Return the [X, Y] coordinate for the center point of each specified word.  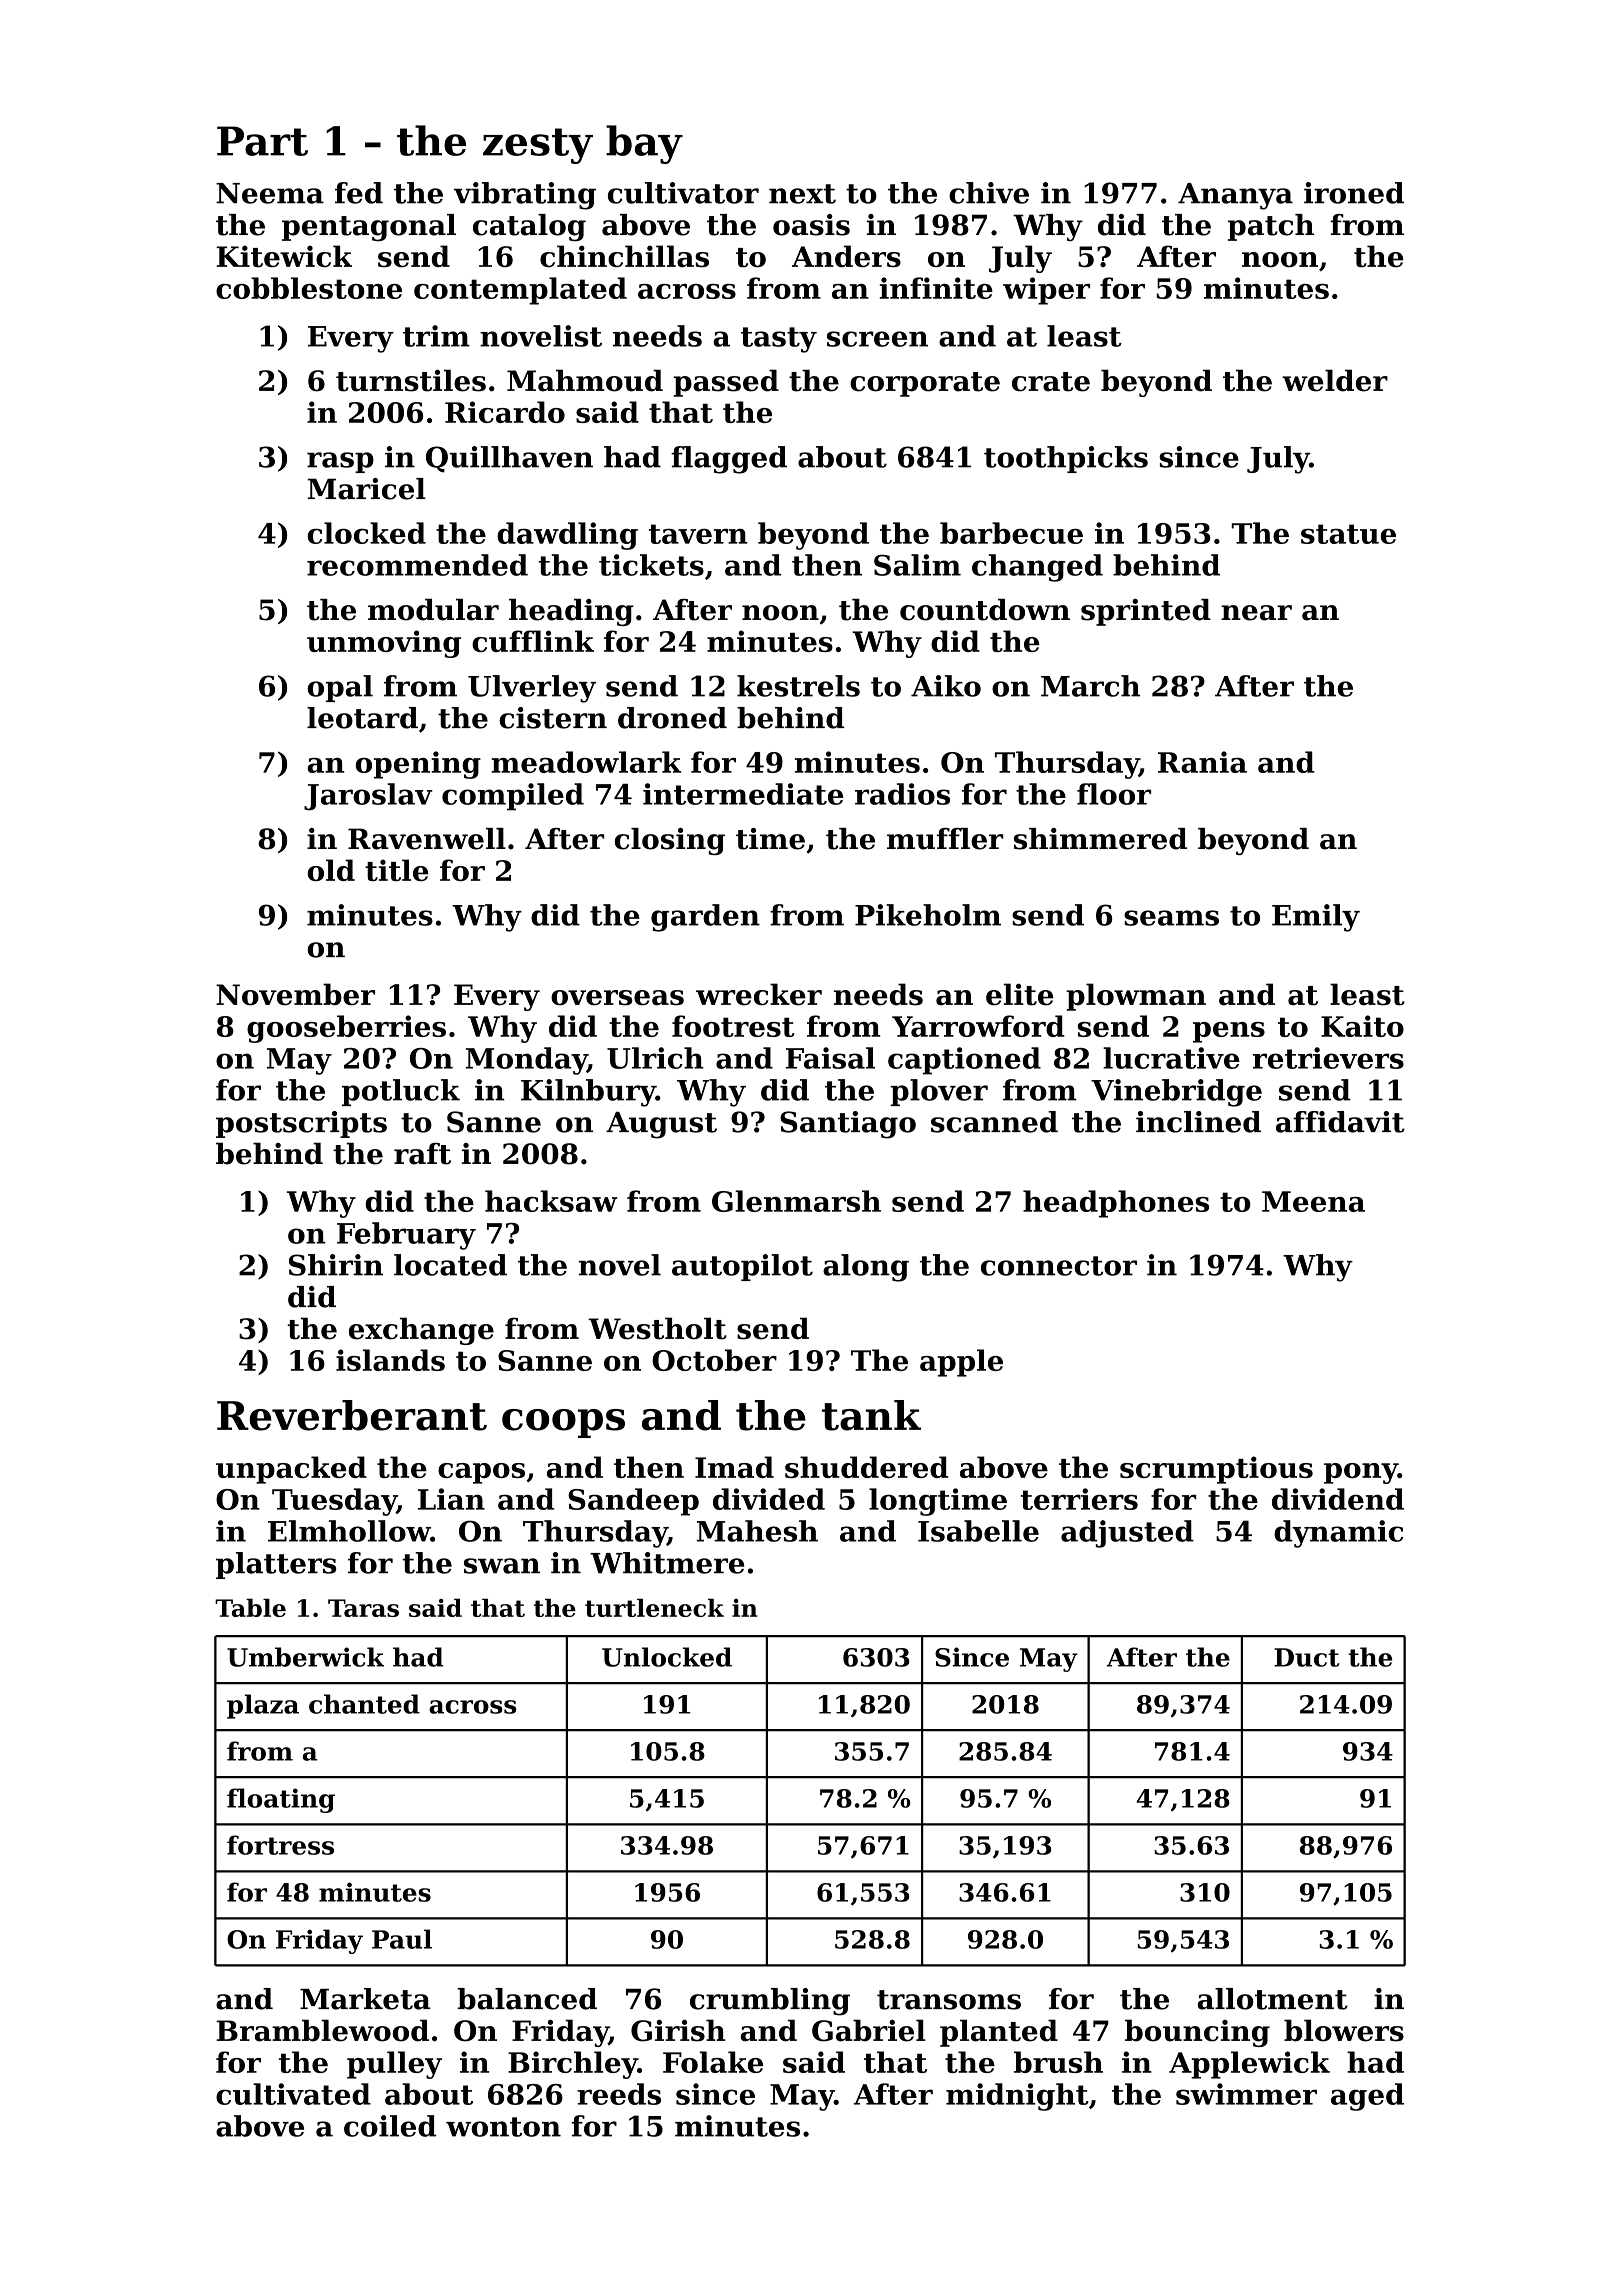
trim [436, 336]
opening [418, 765]
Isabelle [978, 1531]
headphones [1116, 1204]
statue [1348, 534]
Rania [1202, 762]
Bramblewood [322, 2030]
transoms [949, 2000]
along [866, 1268]
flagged [729, 460]
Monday [526, 1061]
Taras [363, 1608]
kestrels [798, 686]
